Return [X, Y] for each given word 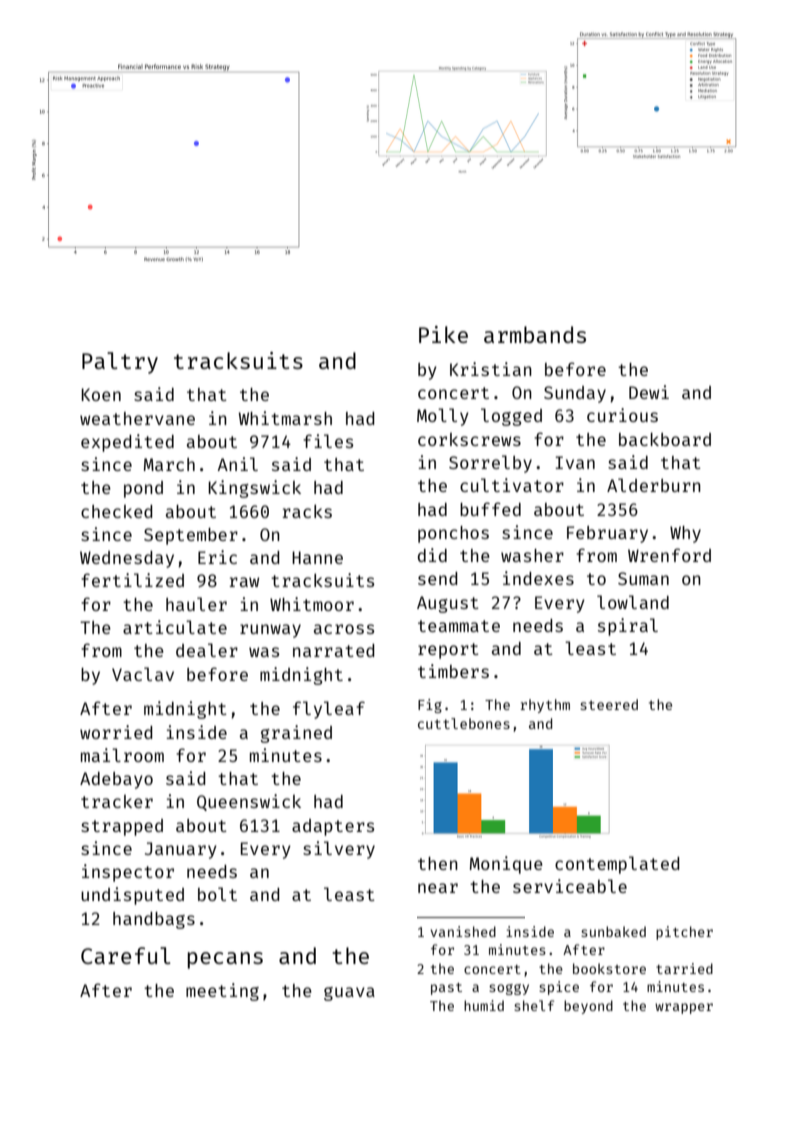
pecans [225, 960]
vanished [463, 931]
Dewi [649, 392]
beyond [588, 1007]
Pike [443, 334]
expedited [127, 443]
